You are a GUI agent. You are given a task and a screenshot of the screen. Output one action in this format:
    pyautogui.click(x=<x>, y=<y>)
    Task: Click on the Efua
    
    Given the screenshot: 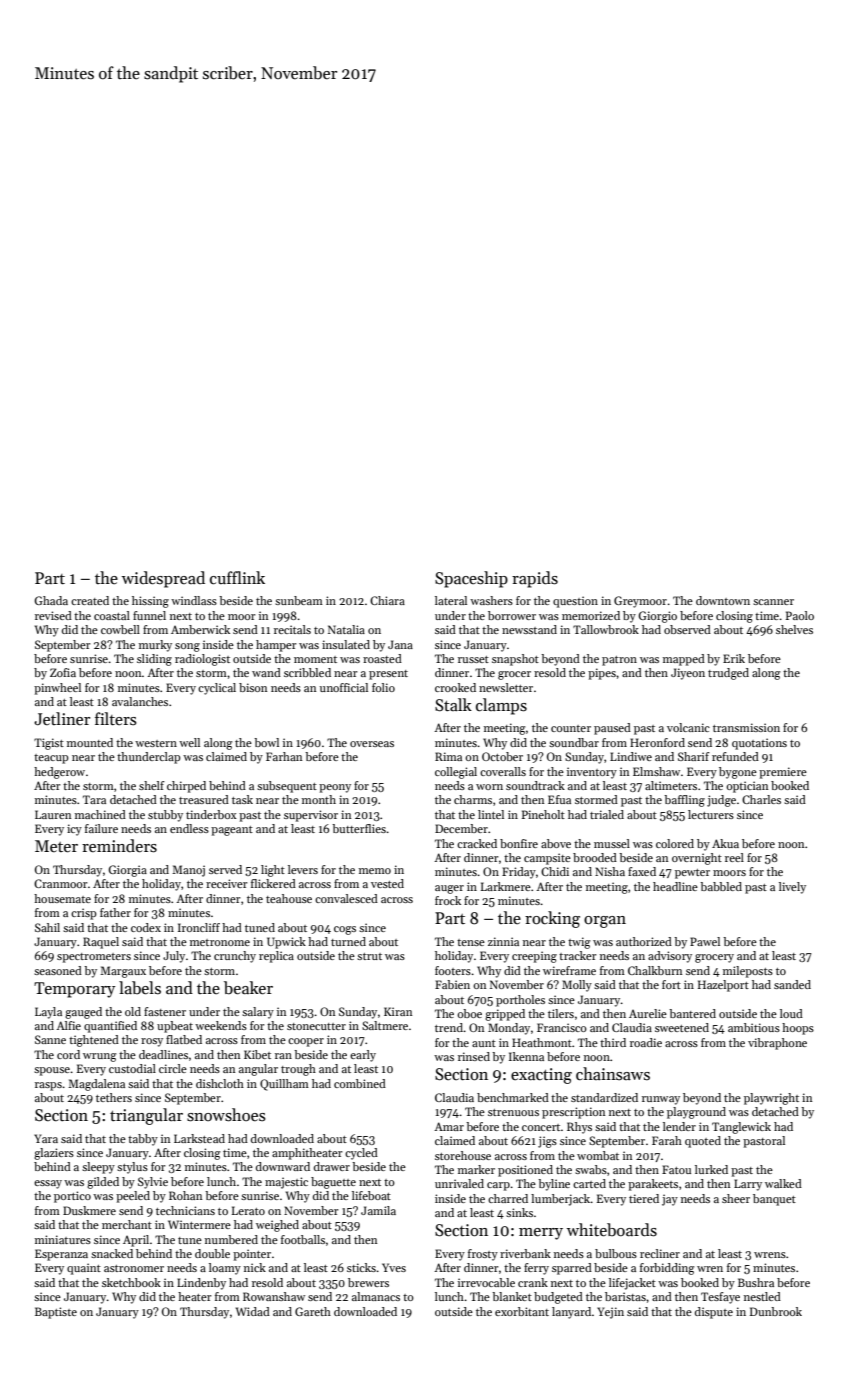 What is the action you would take?
    pyautogui.click(x=559, y=799)
